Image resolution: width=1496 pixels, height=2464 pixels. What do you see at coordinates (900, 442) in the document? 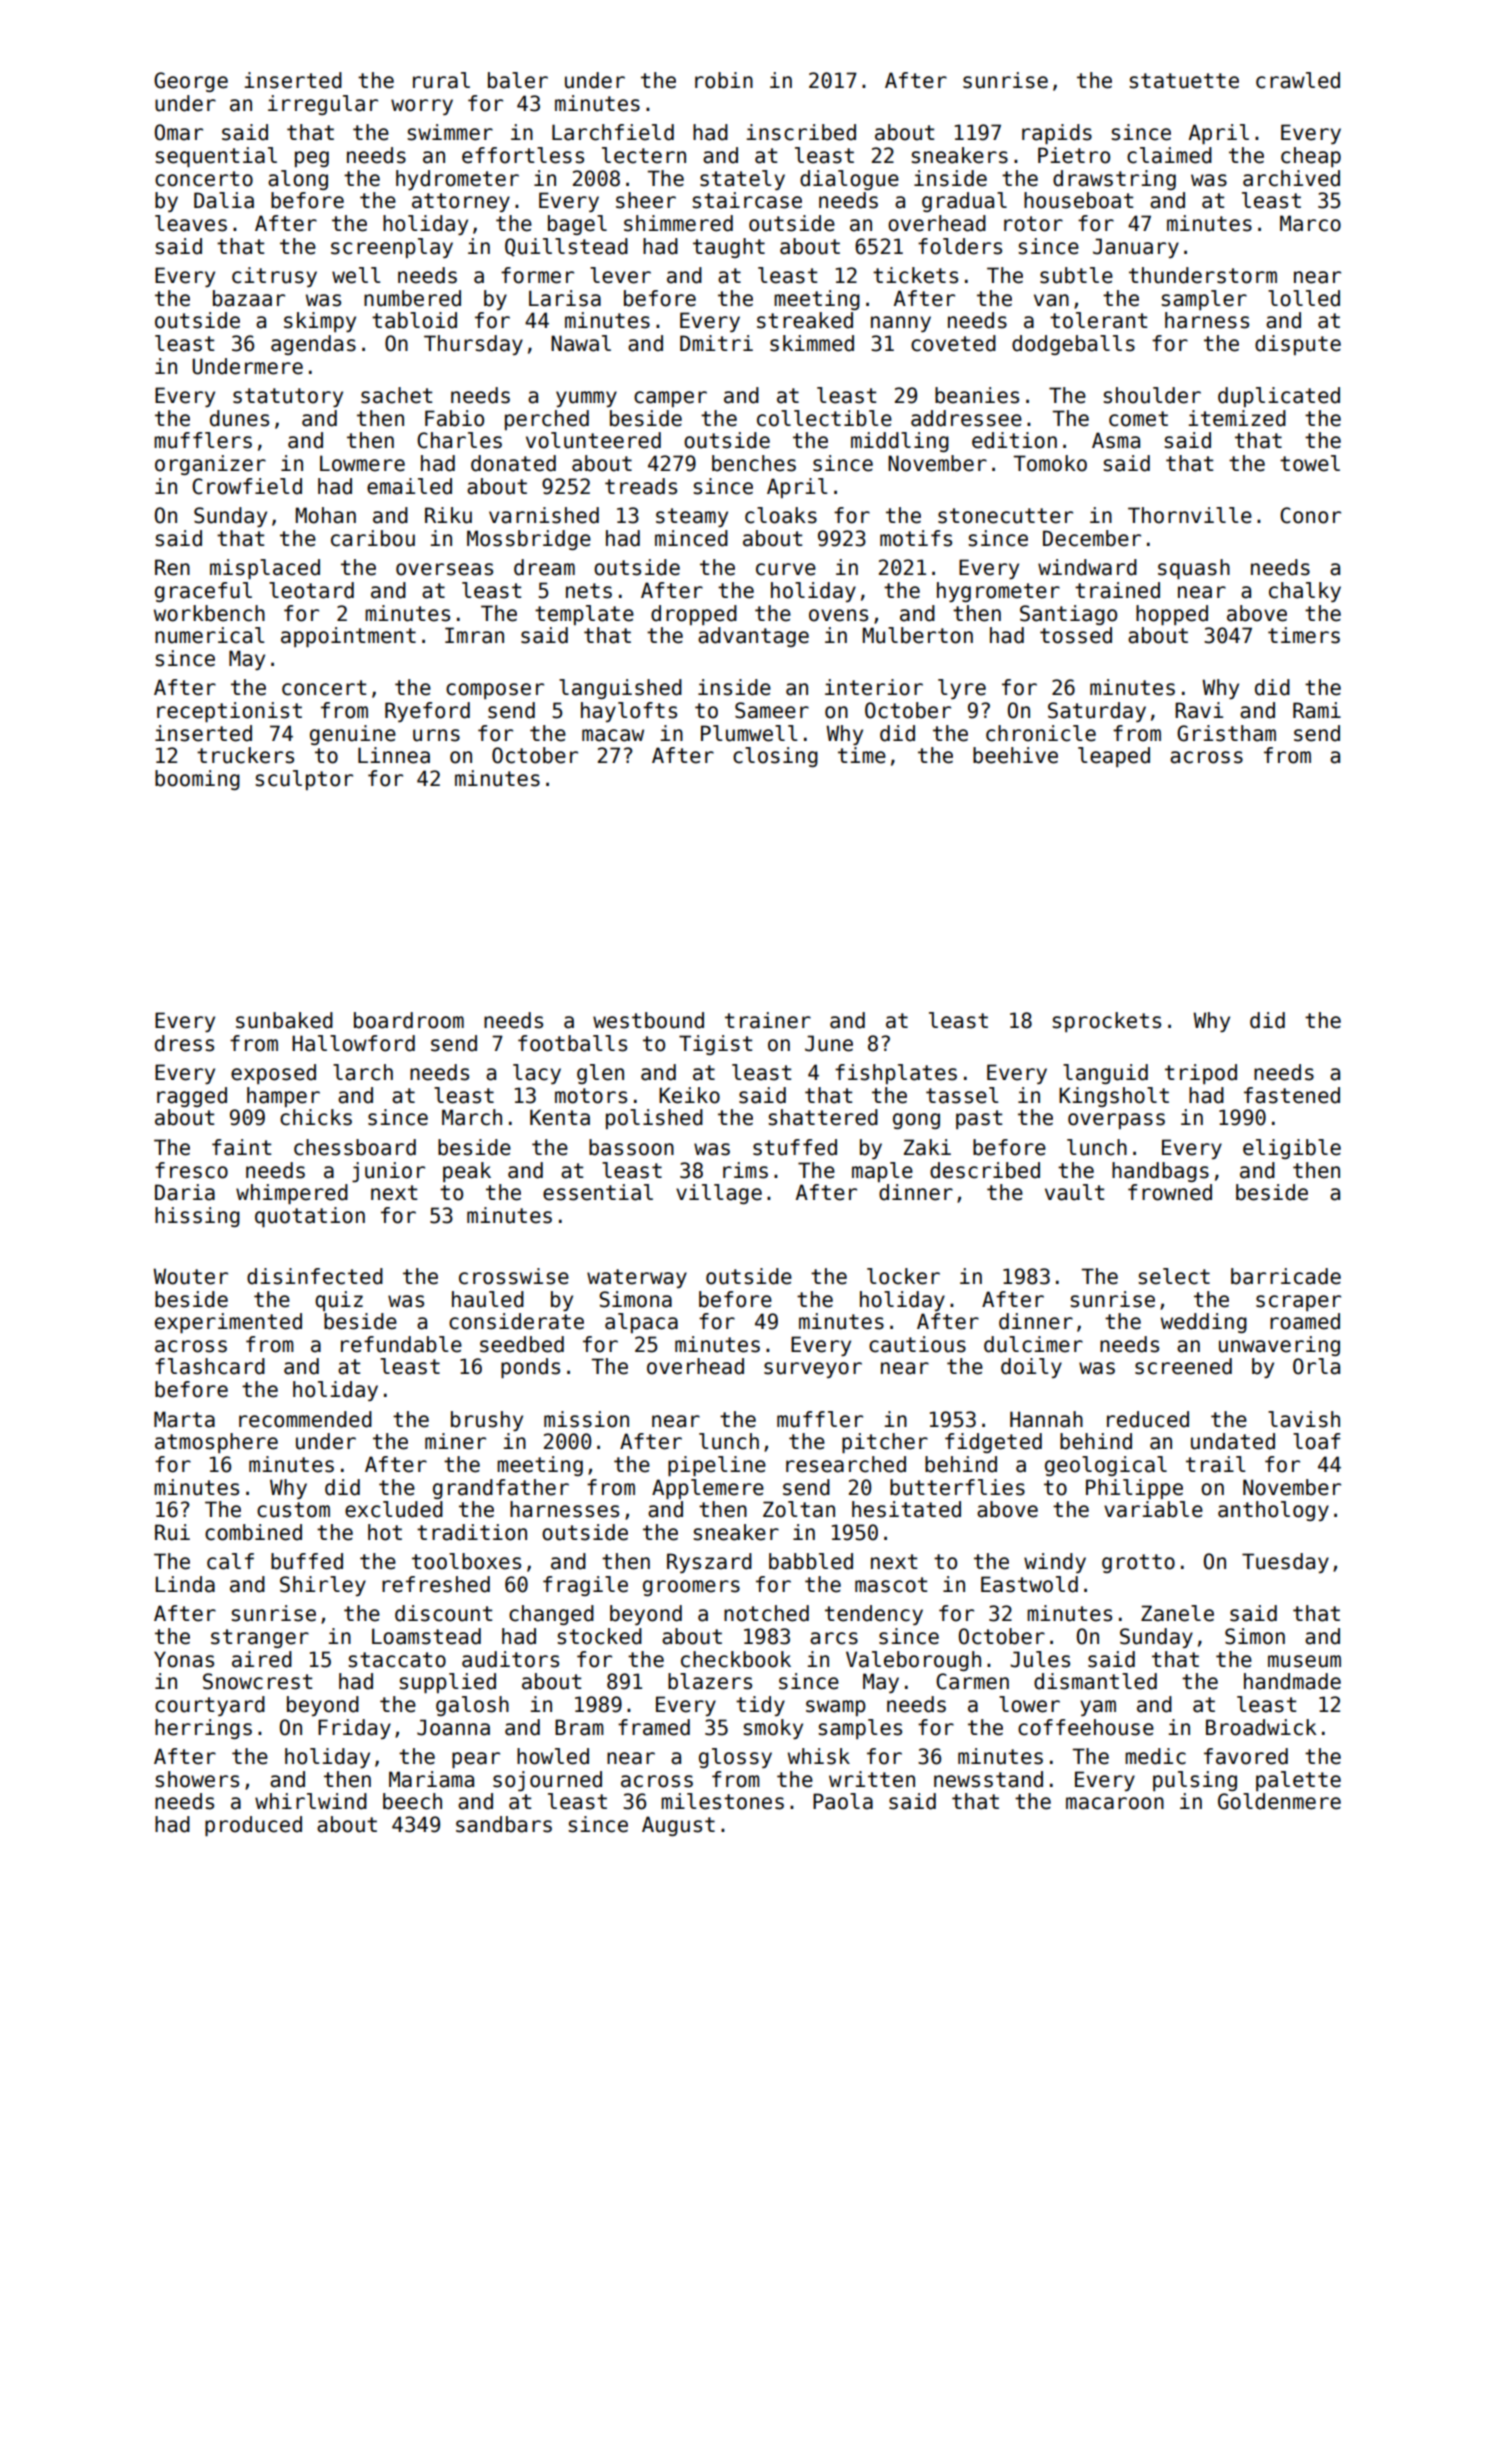
I see `middling` at bounding box center [900, 442].
